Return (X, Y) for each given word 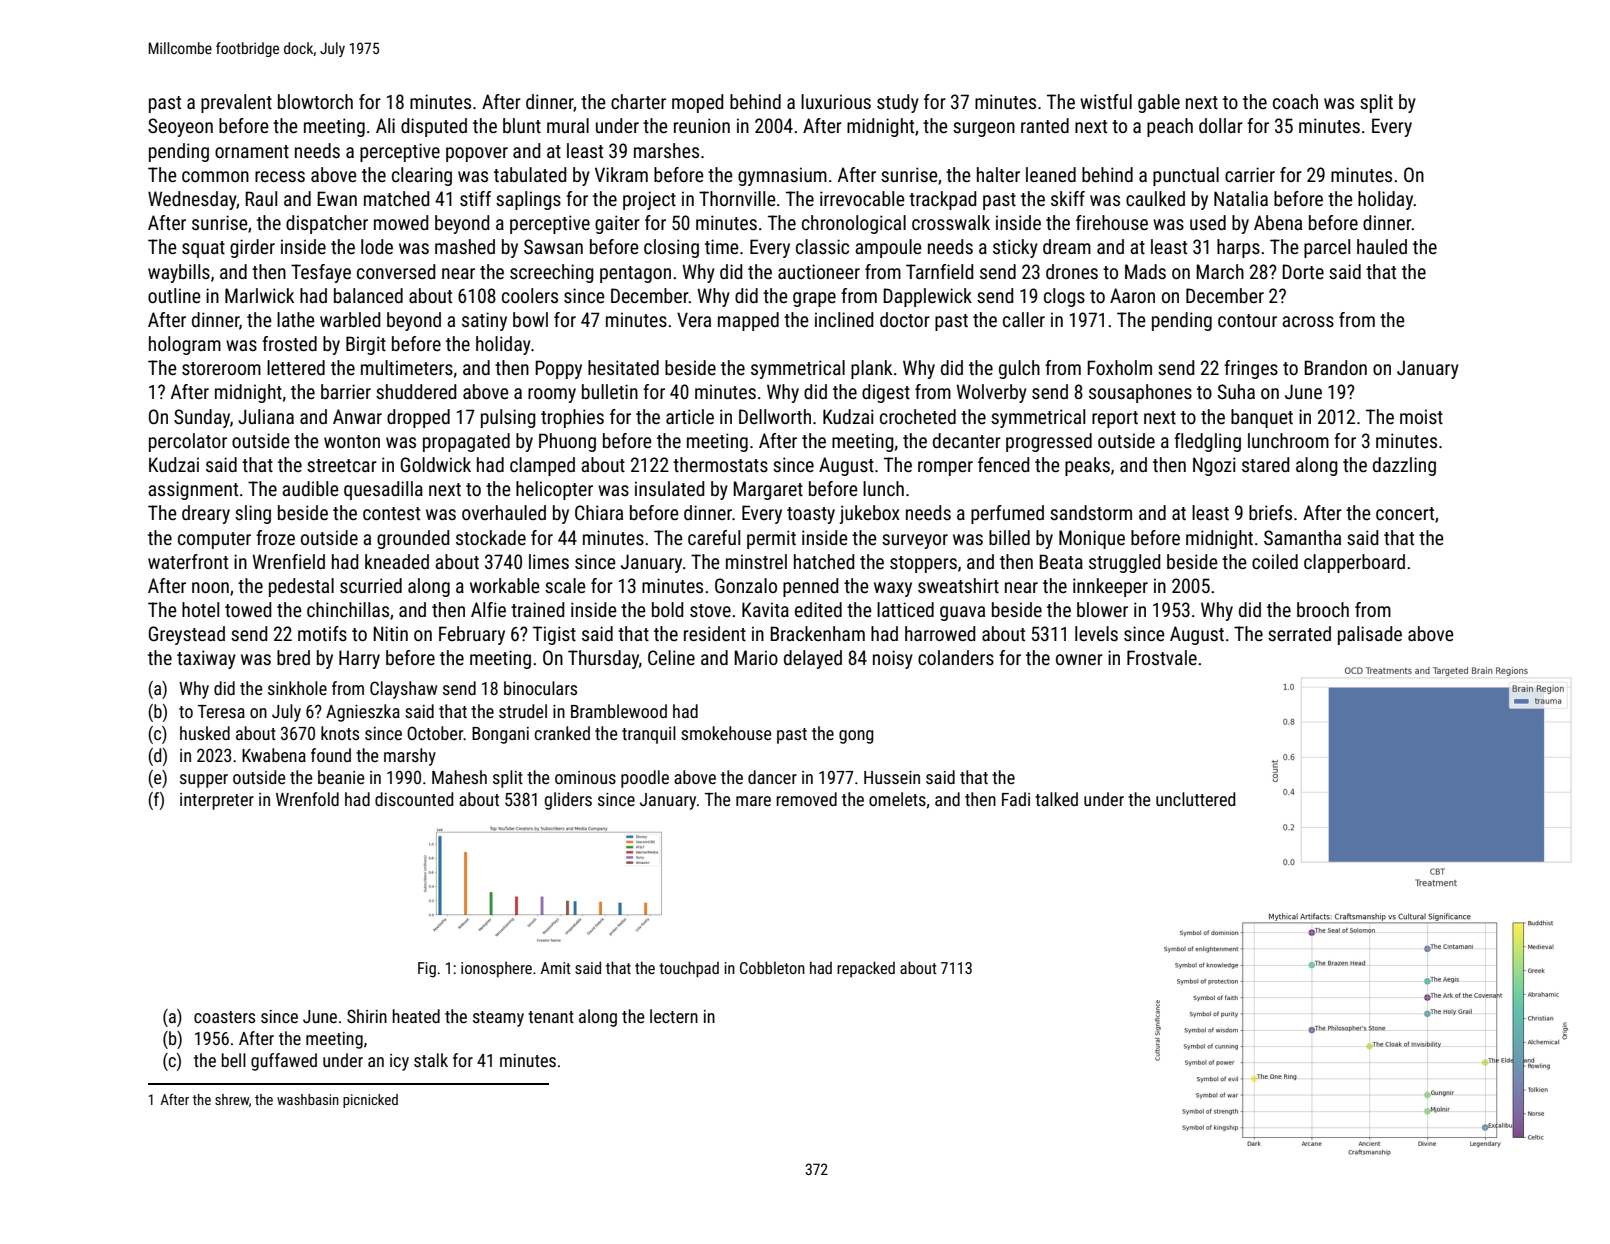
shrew (232, 1099)
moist (1421, 416)
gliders (568, 801)
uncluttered (1195, 799)
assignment (193, 490)
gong (856, 737)
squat (203, 249)
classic (822, 246)
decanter (967, 440)
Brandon (1335, 367)
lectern (674, 1016)
